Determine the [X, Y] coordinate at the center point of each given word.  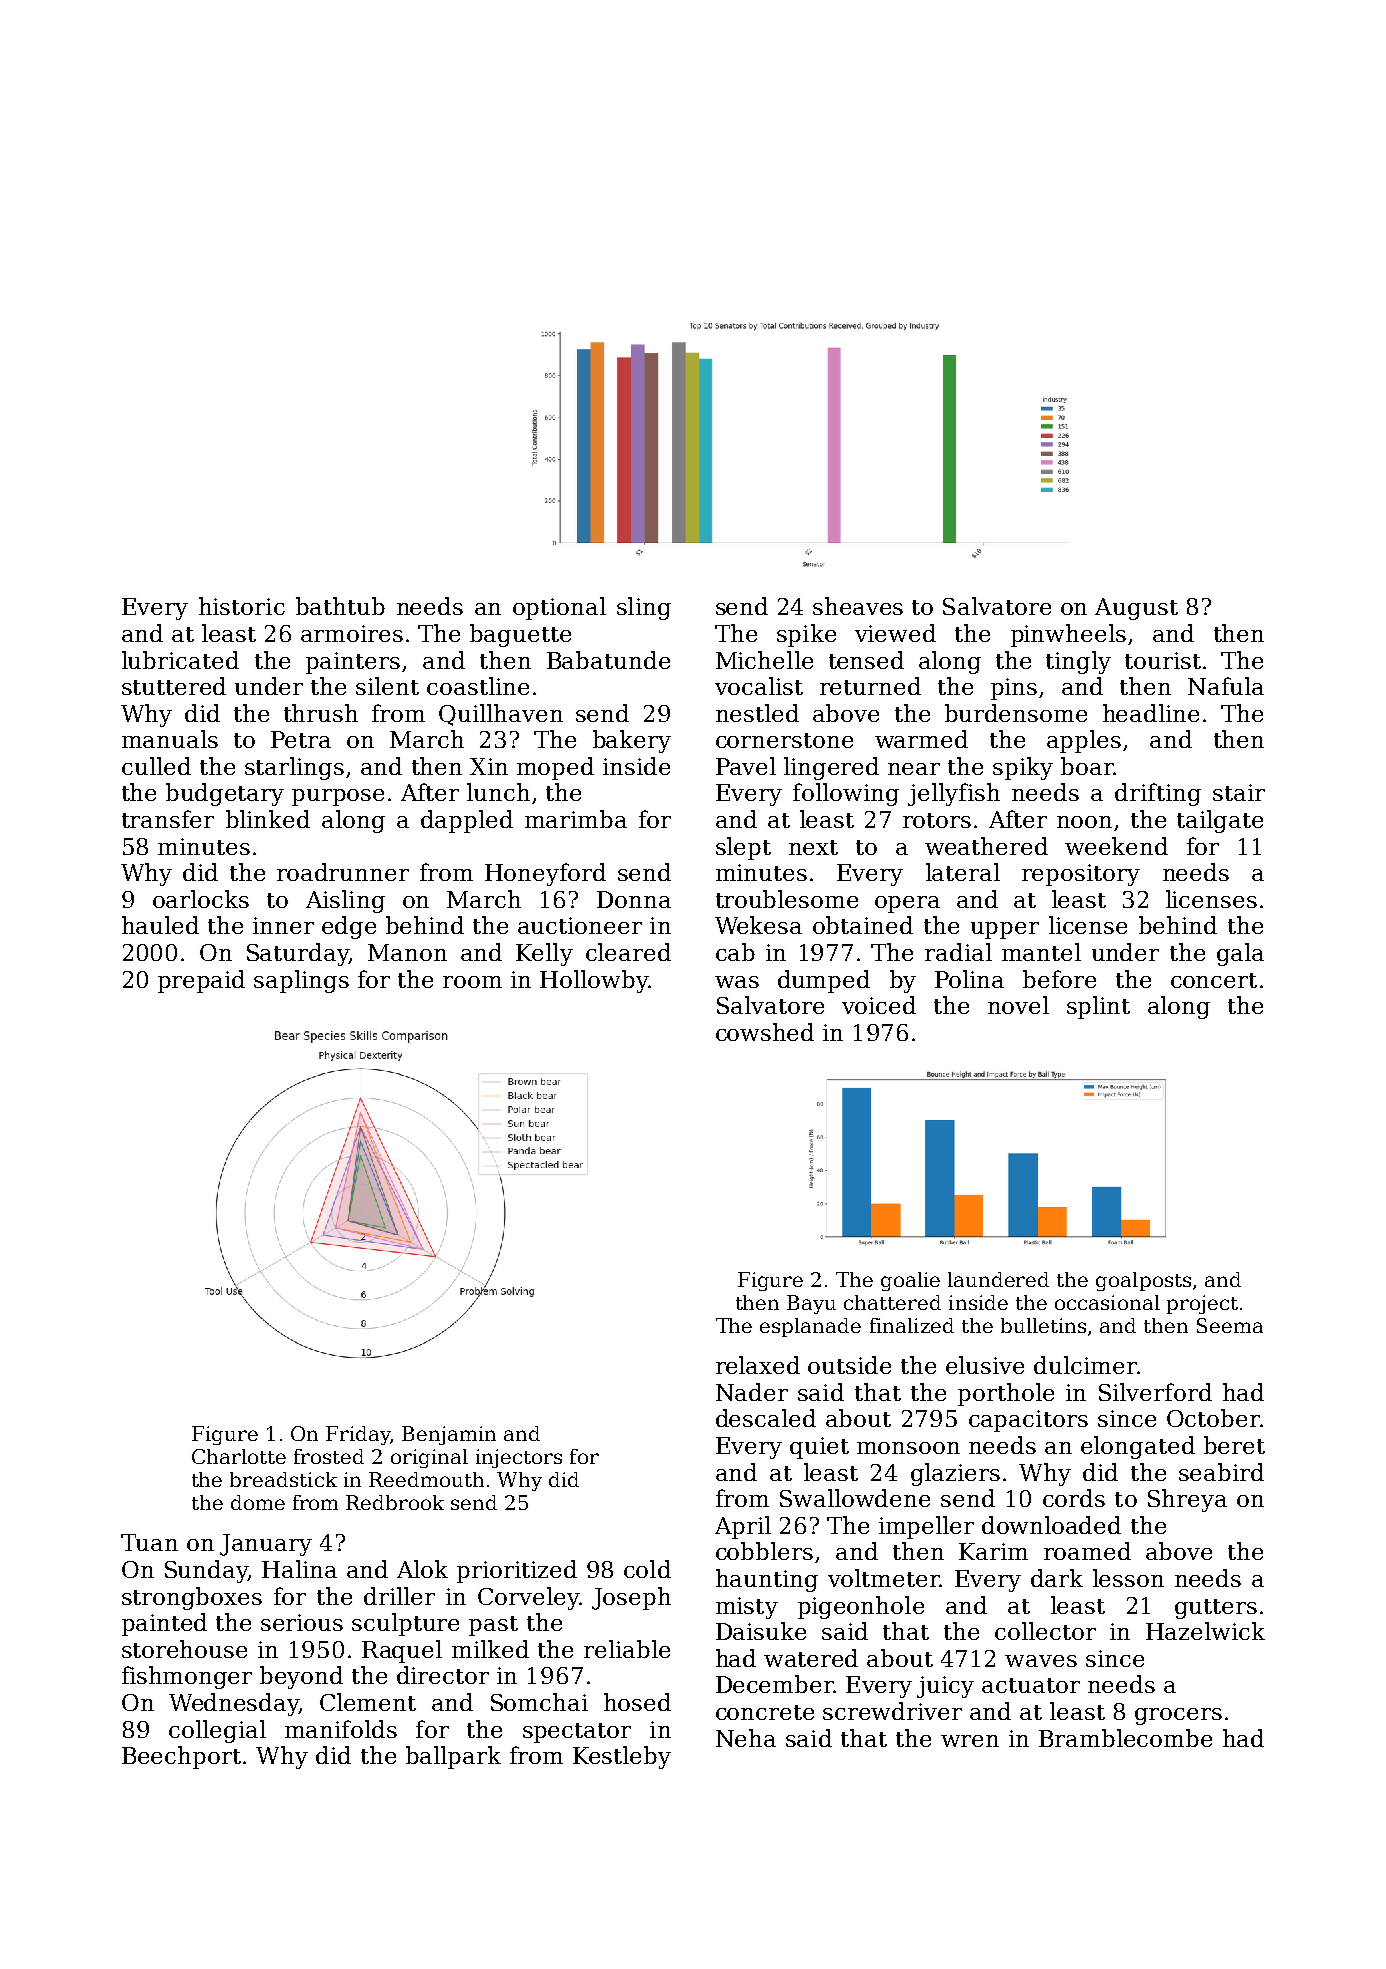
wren [970, 1741]
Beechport [181, 1757]
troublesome [787, 899]
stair [1239, 792]
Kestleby [622, 1757]
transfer [168, 819]
